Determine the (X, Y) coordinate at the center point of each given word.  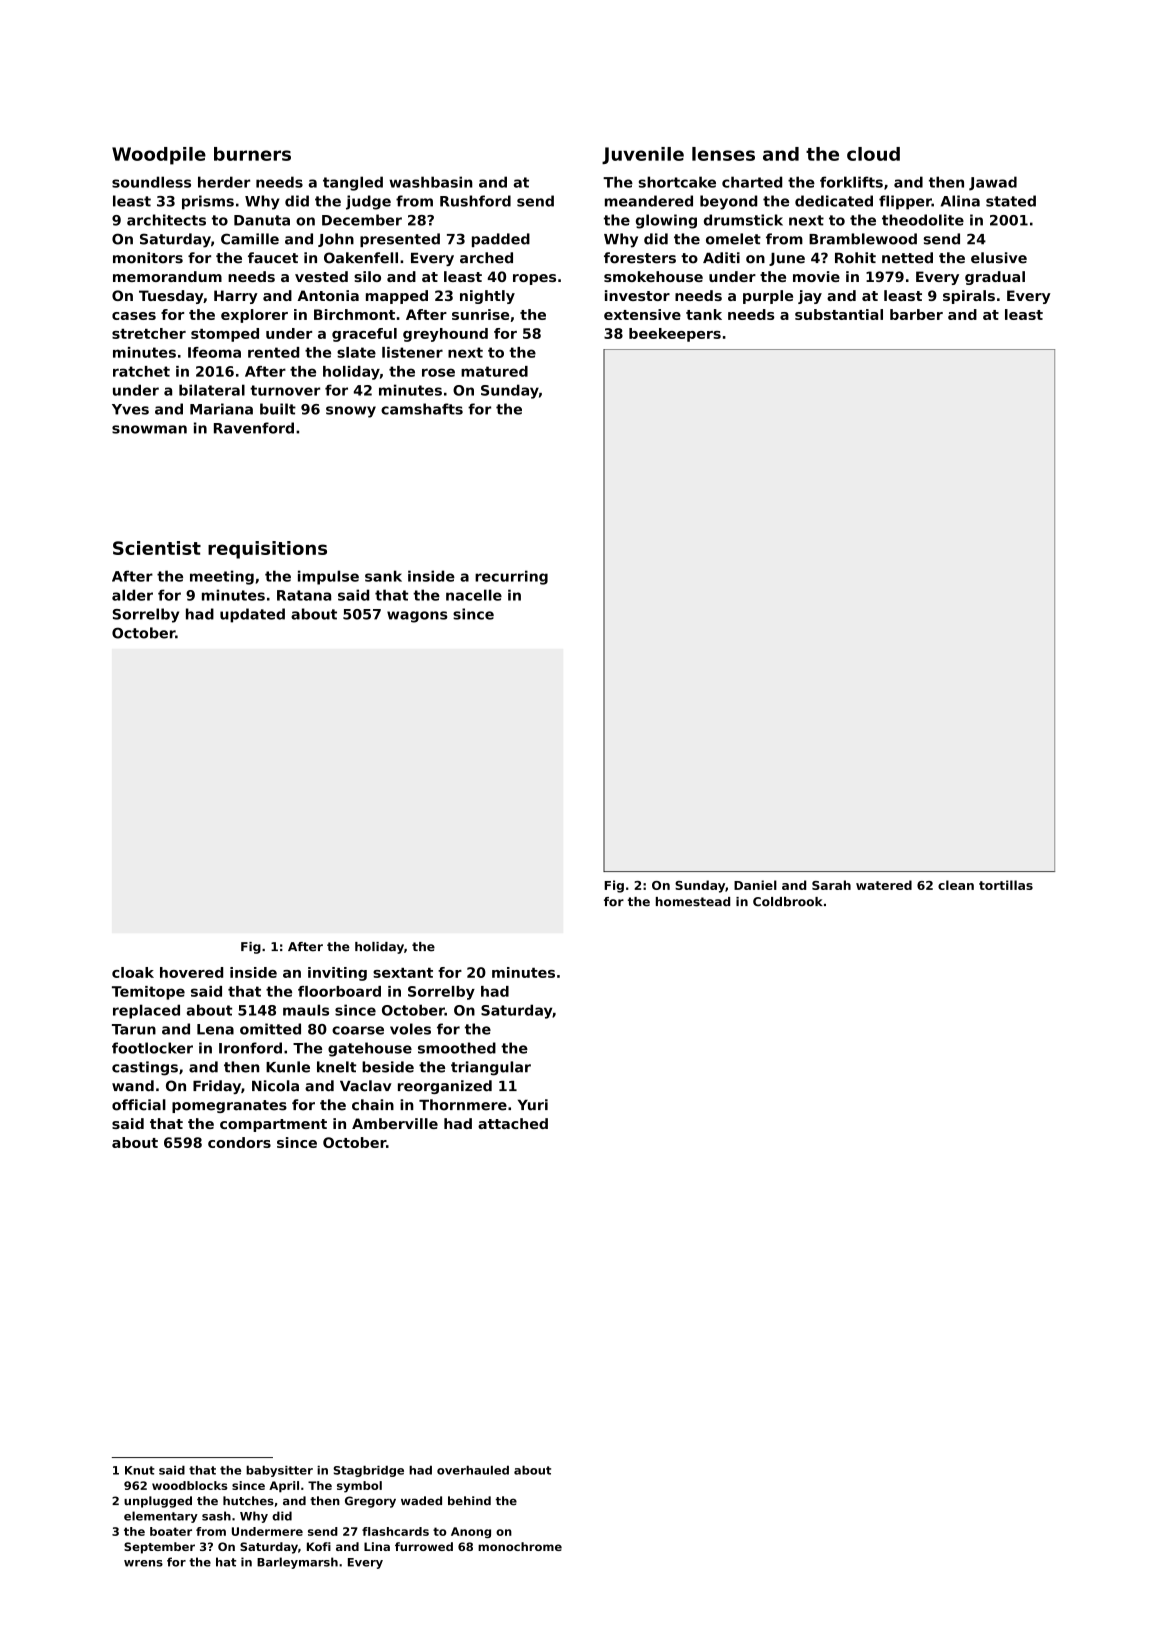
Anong (471, 1532)
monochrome (520, 1546)
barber (916, 314)
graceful (364, 335)
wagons (417, 617)
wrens (143, 1563)
